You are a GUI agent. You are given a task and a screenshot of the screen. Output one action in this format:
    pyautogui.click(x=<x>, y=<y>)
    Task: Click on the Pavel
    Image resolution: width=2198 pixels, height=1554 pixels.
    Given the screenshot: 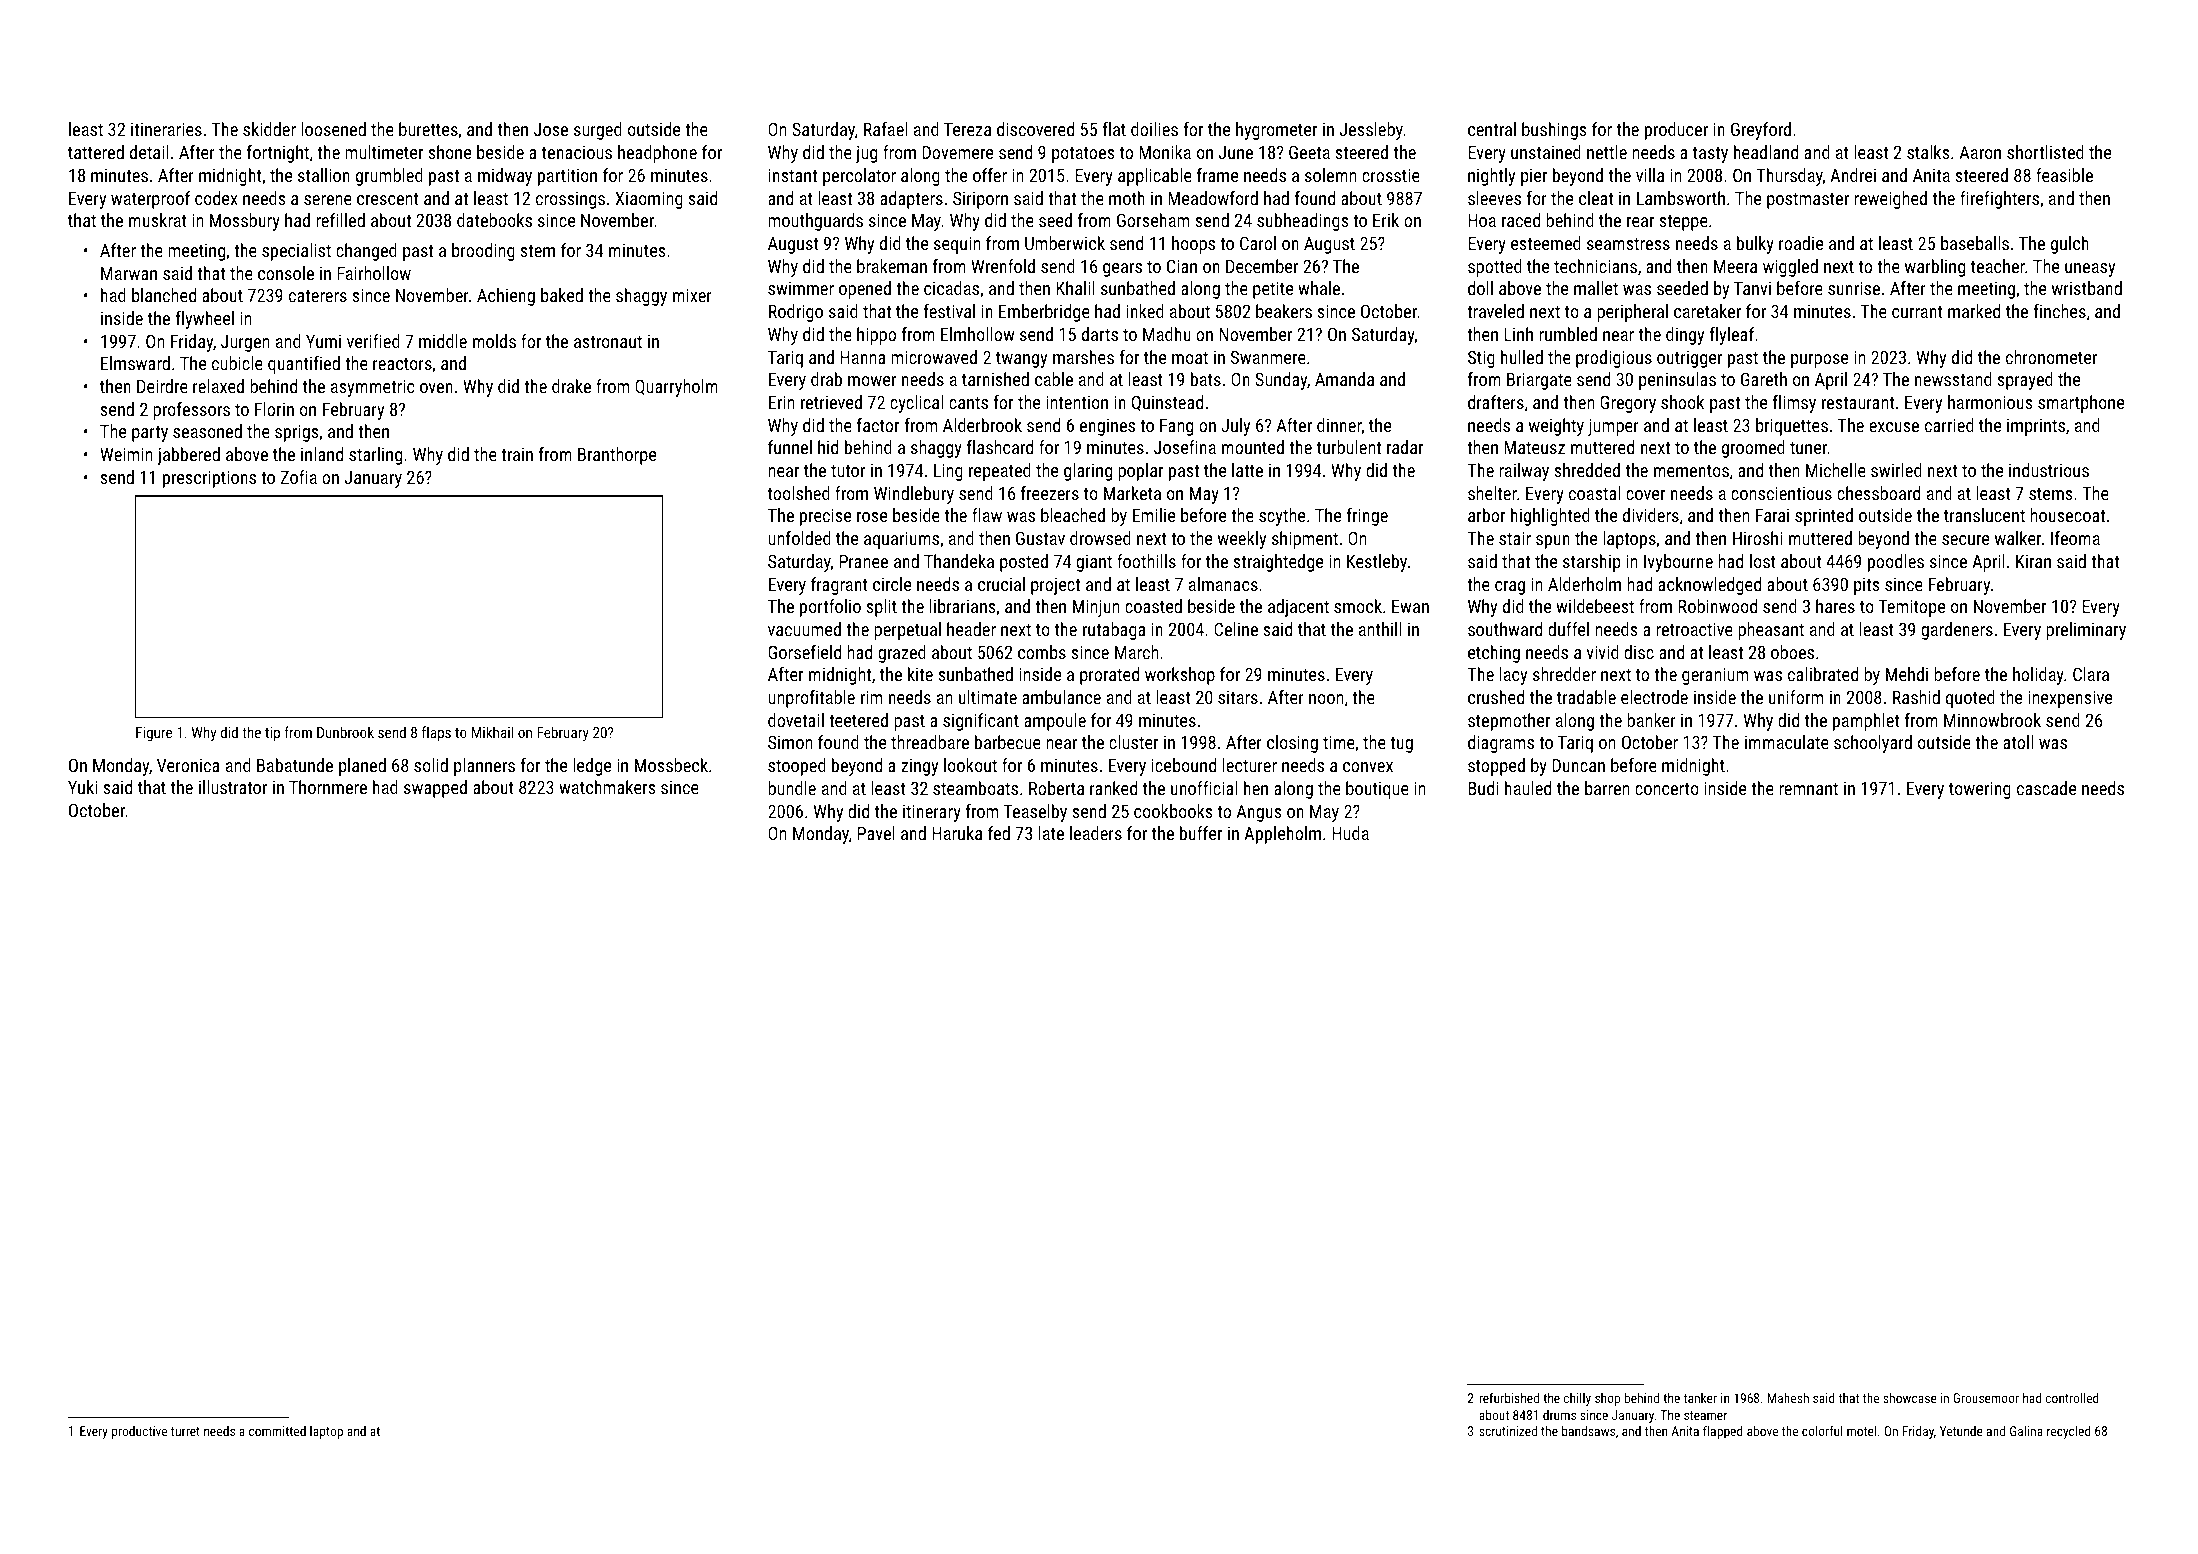 What is the action you would take?
    pyautogui.click(x=876, y=833)
